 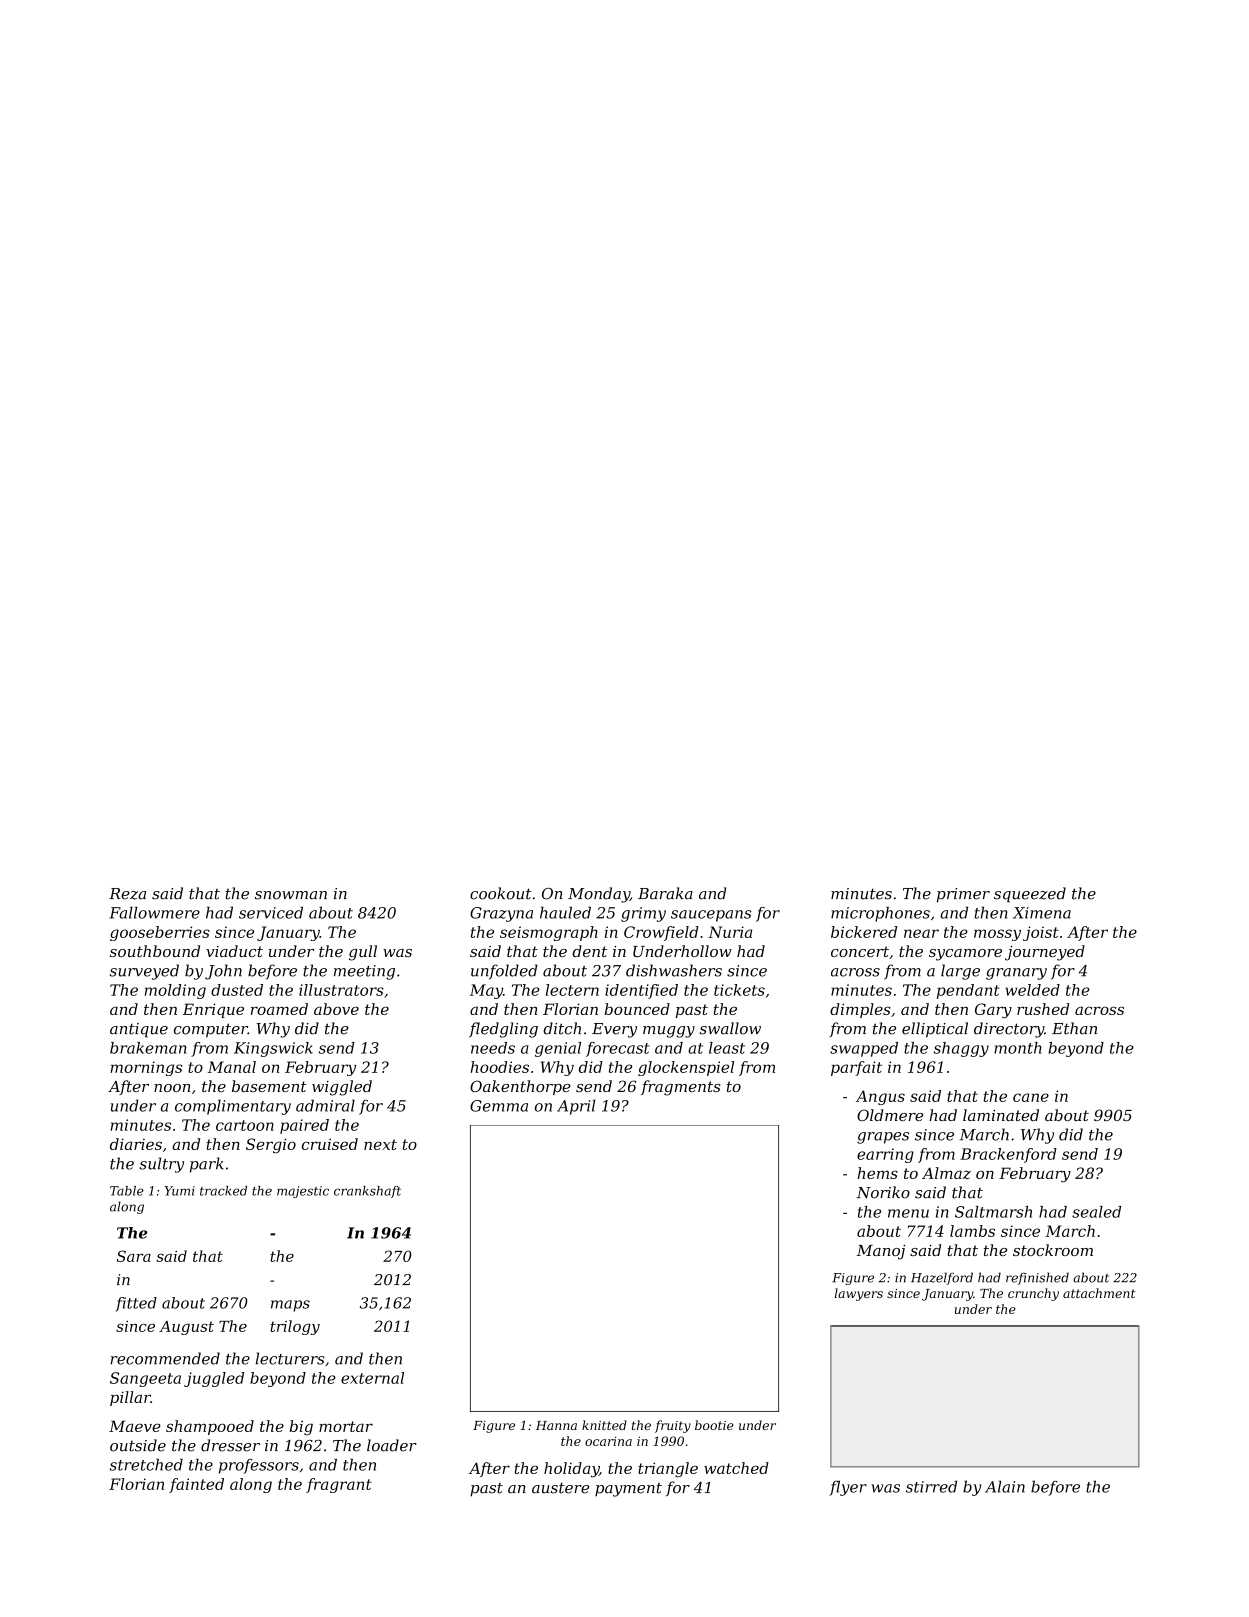 I want to click on Baraka, so click(x=665, y=893).
